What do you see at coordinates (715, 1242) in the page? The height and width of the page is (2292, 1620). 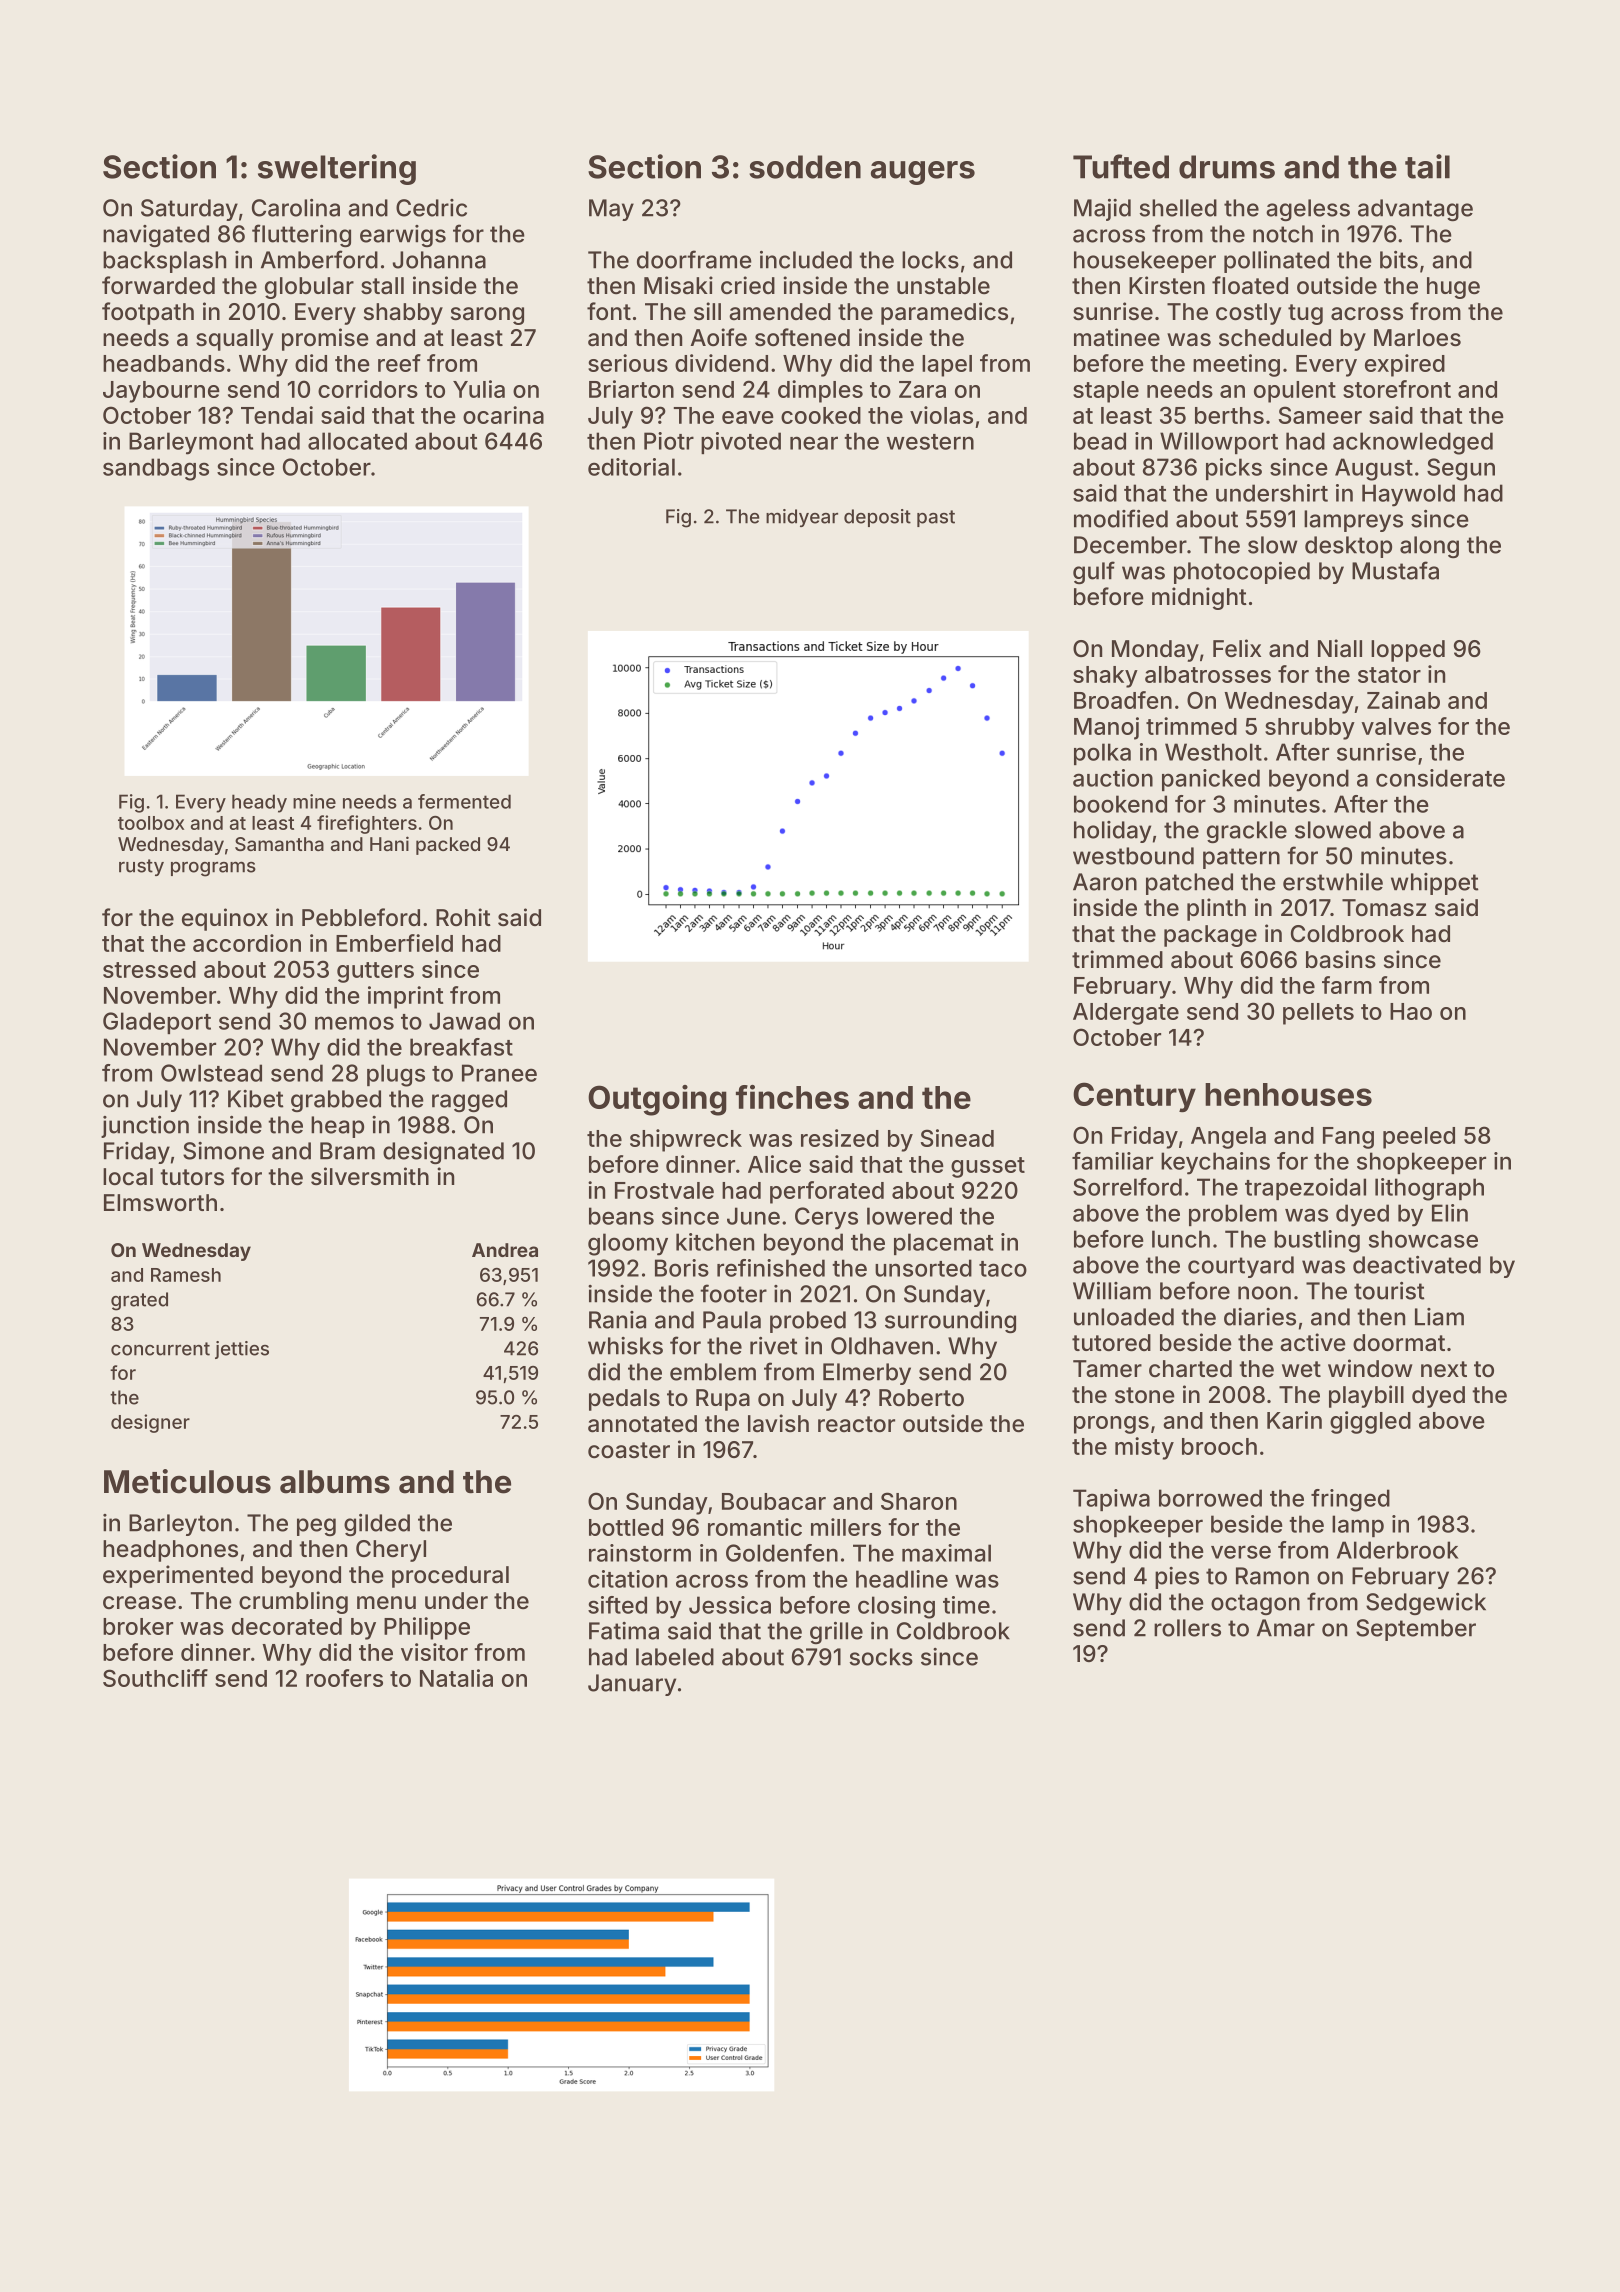 I see `kitchen` at bounding box center [715, 1242].
